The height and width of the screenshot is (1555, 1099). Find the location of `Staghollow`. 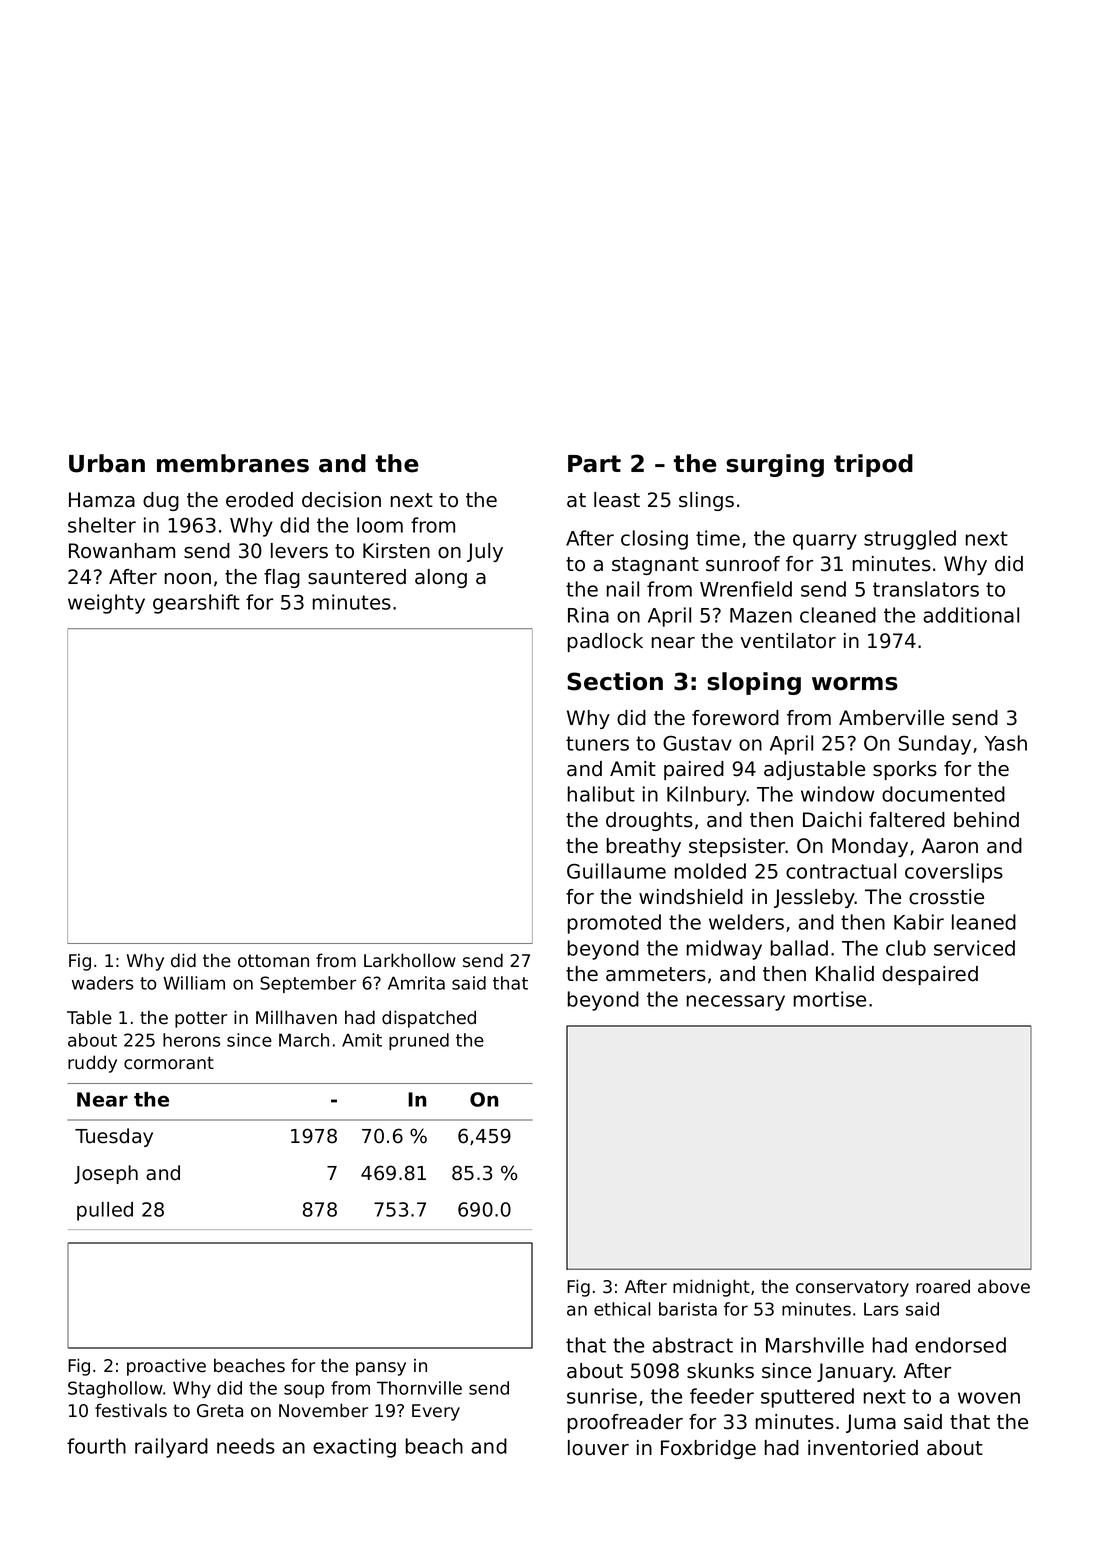

Staghollow is located at coordinates (115, 1389).
